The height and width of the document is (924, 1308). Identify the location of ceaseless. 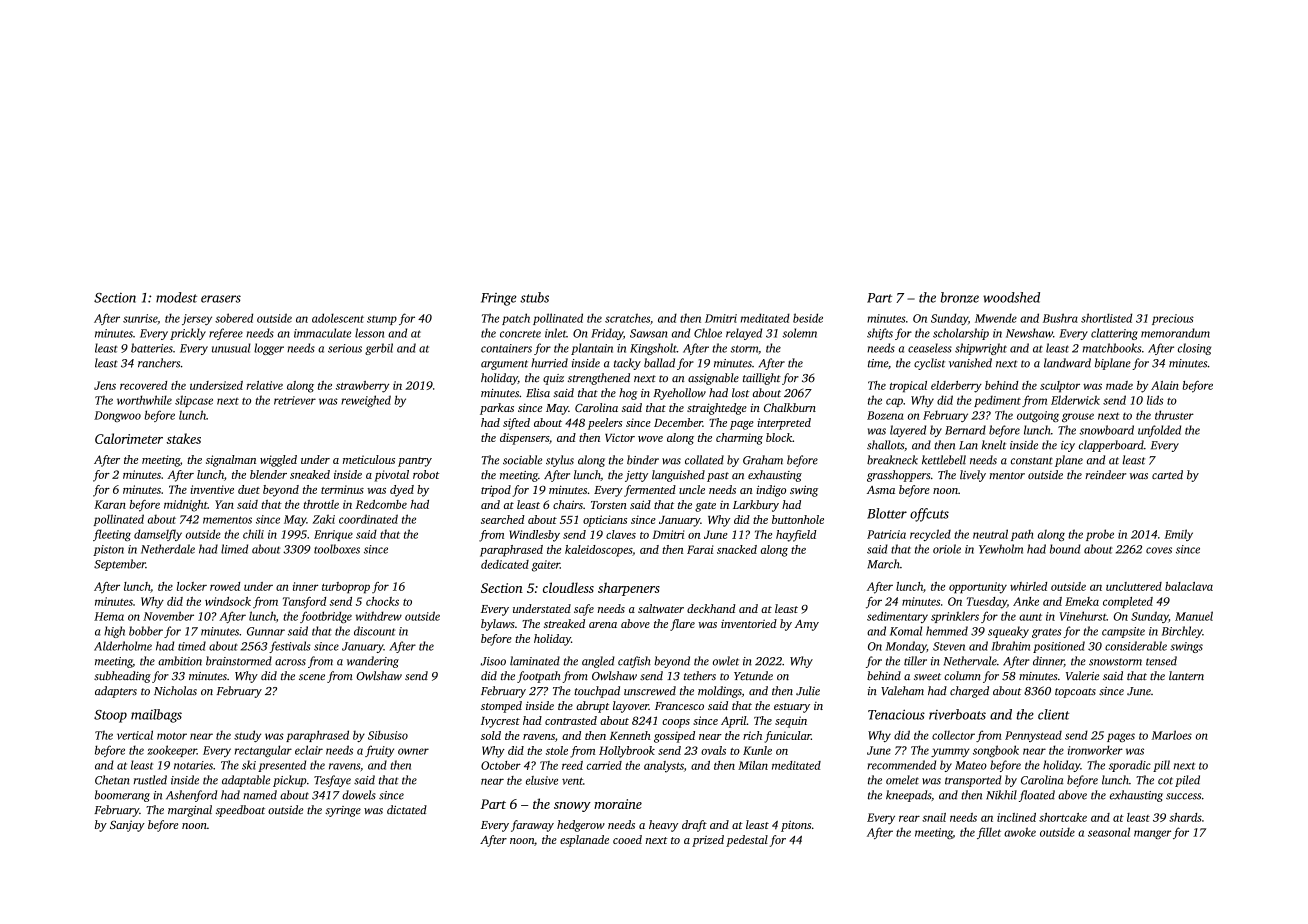
(930, 348).
